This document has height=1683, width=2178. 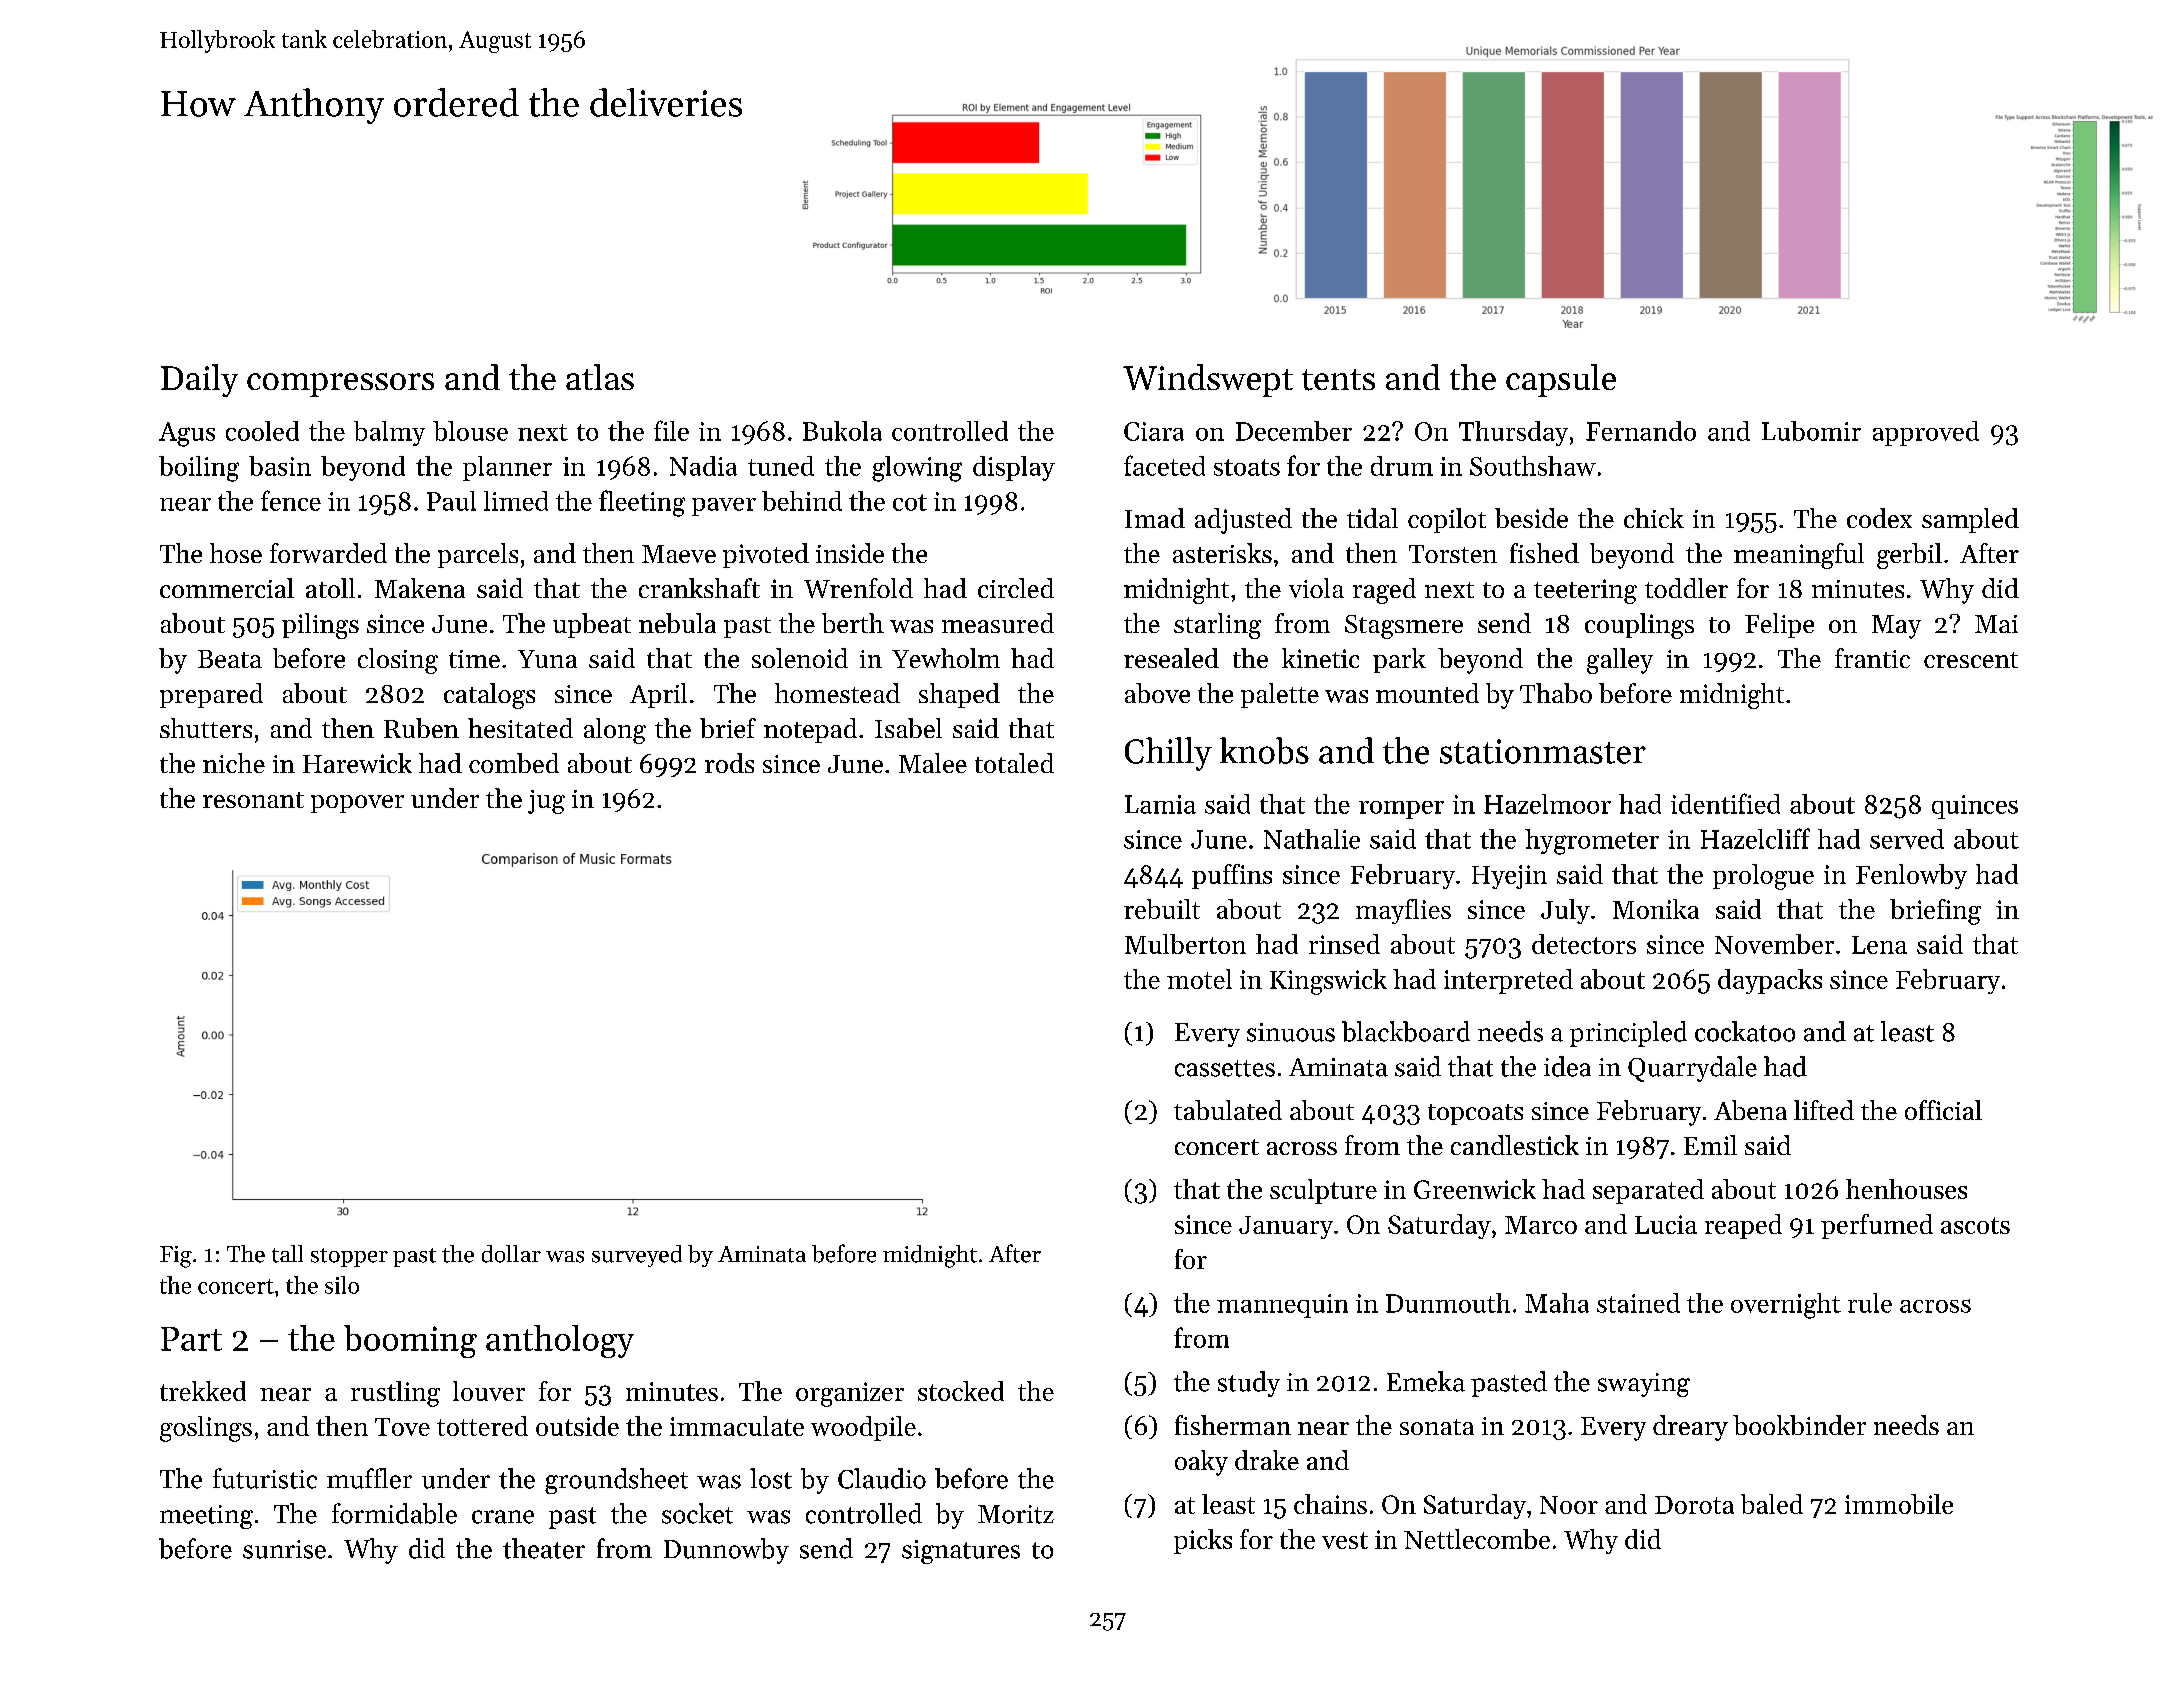 What do you see at coordinates (389, 433) in the document?
I see `balmy` at bounding box center [389, 433].
